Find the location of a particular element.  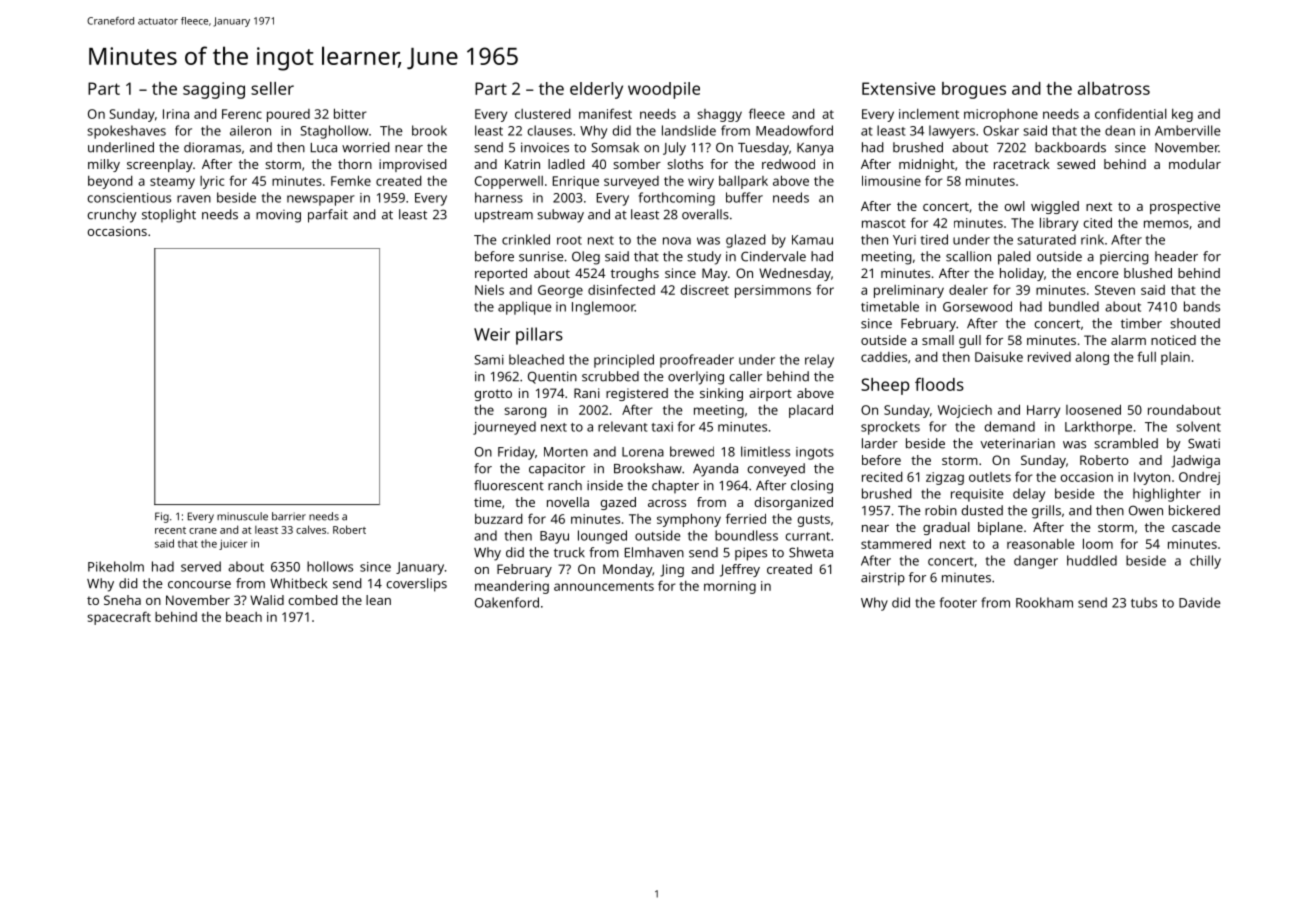

subway is located at coordinates (560, 216).
